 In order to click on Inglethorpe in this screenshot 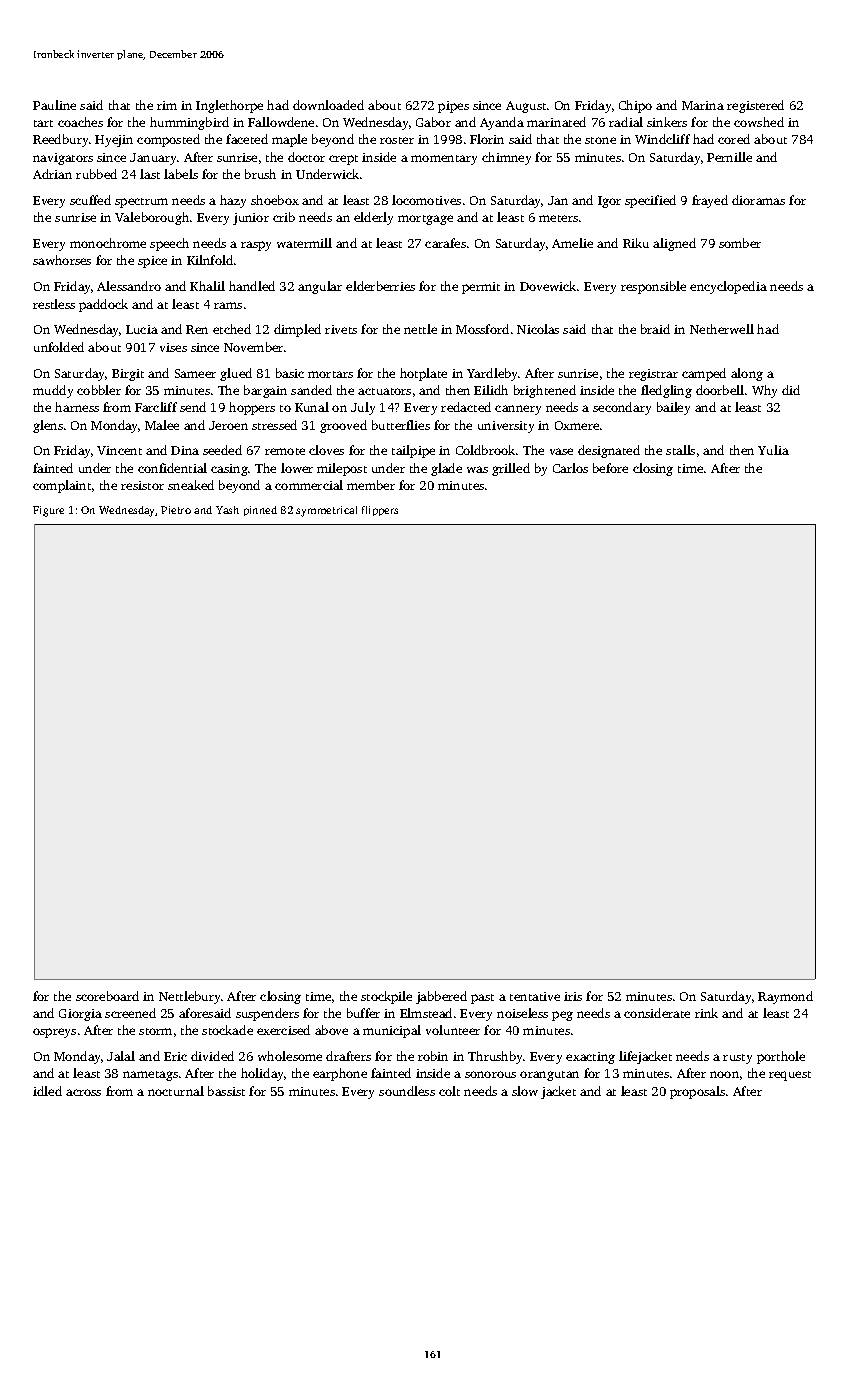, I will do `click(229, 106)`.
